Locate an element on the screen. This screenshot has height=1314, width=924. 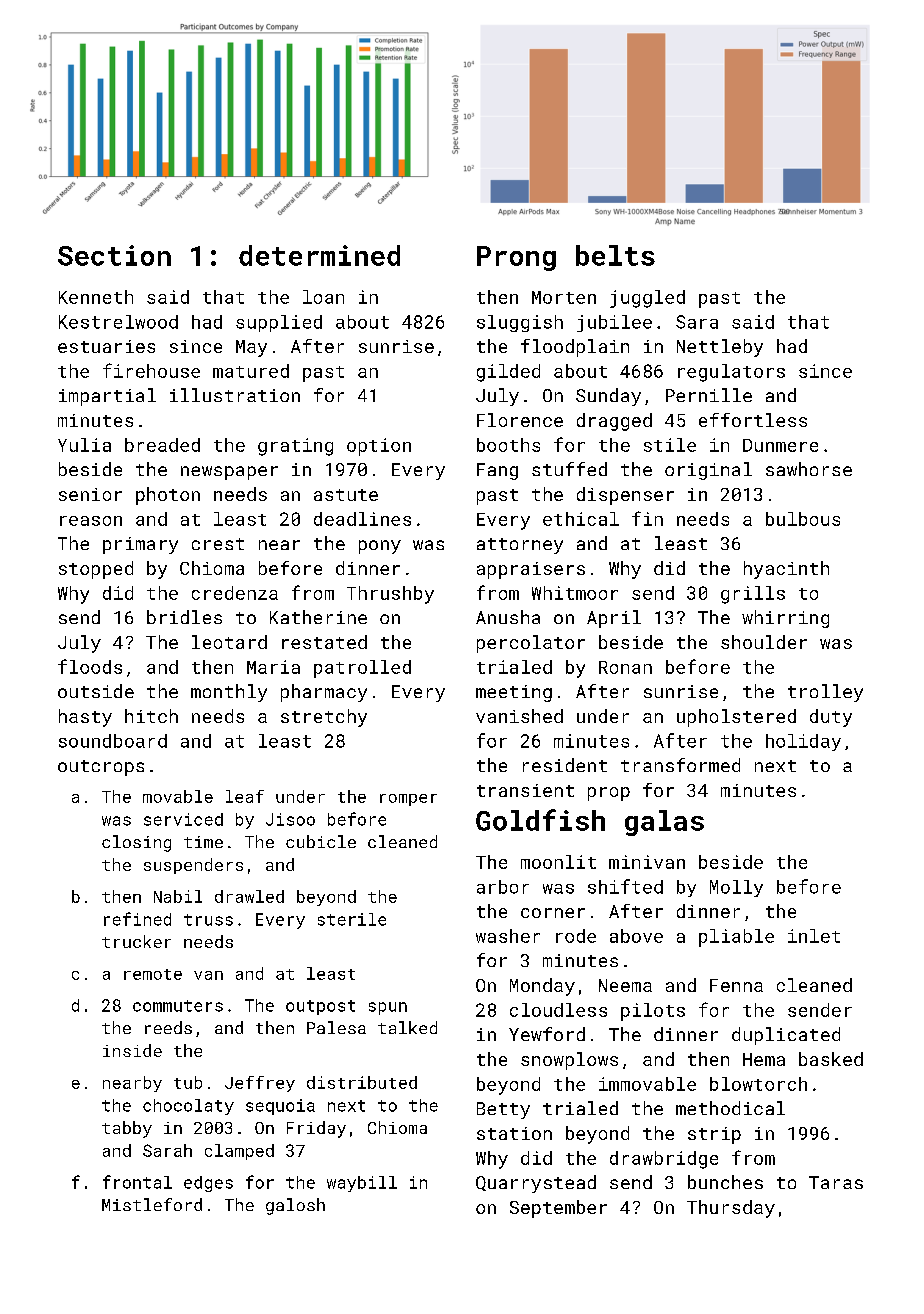
Section is located at coordinates (114, 255).
